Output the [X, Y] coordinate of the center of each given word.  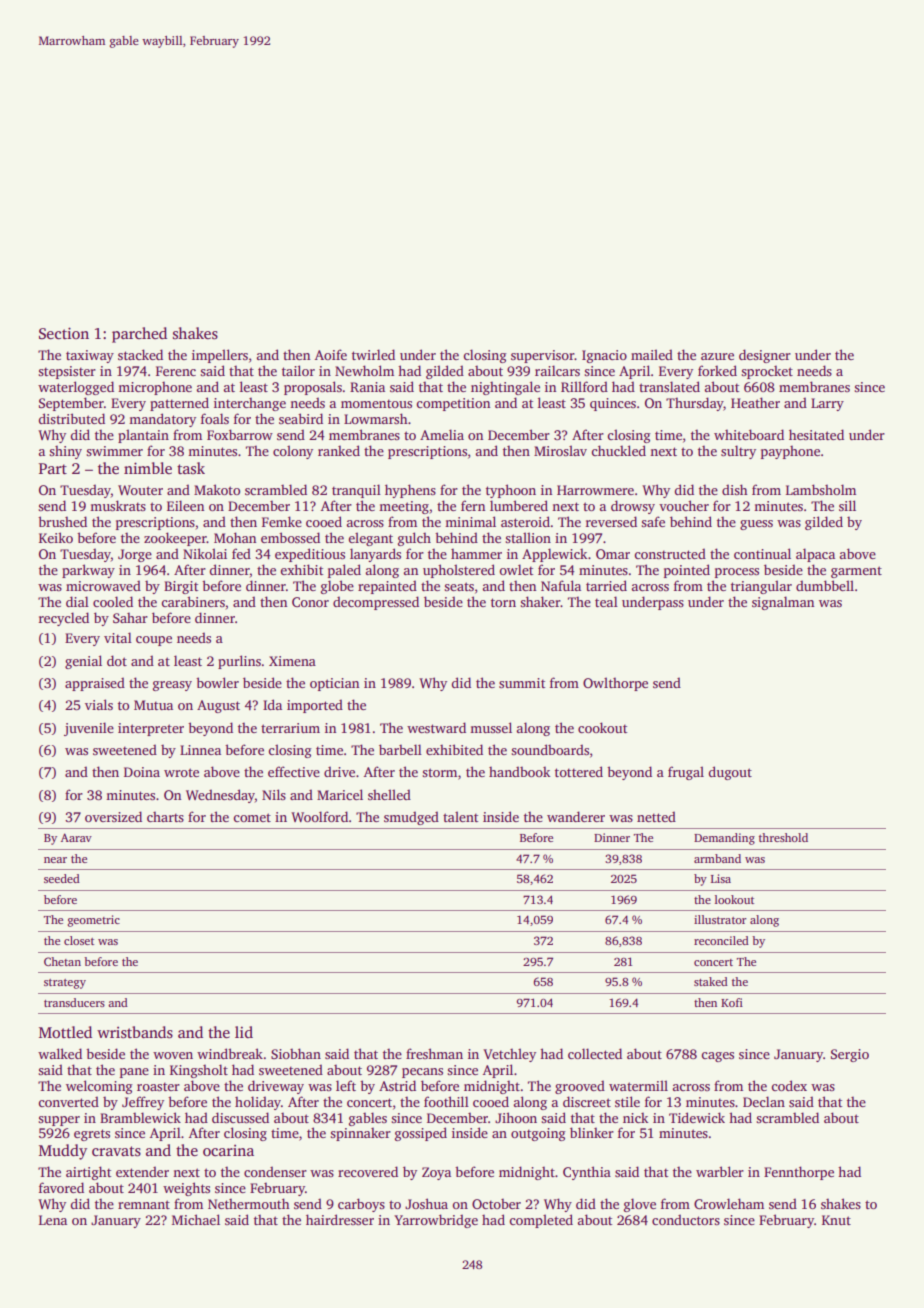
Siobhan [296, 1053]
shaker [540, 601]
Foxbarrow [240, 434]
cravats [116, 1151]
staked [711, 981]
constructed [670, 553]
